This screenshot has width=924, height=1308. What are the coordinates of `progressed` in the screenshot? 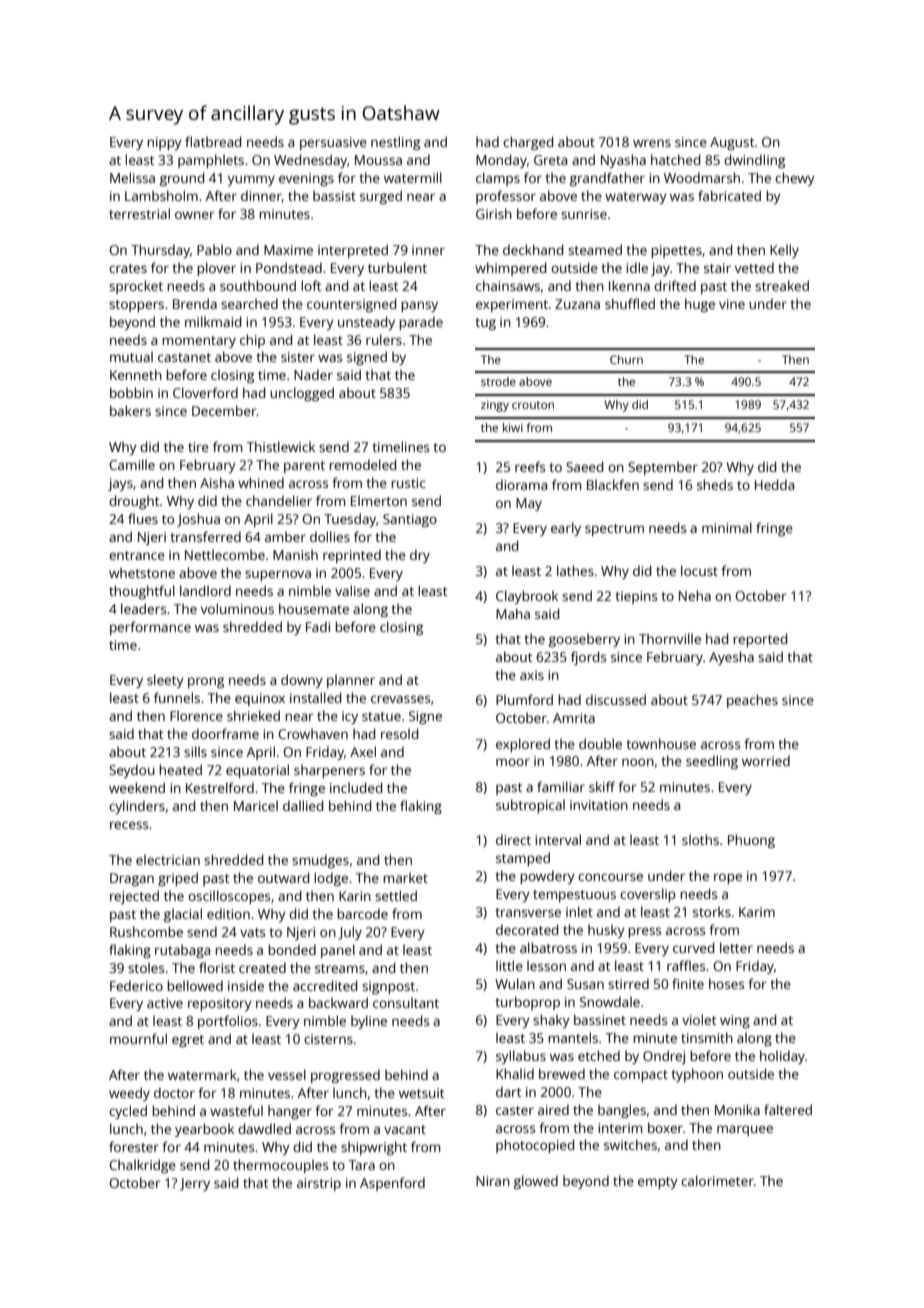 It's located at (345, 1076).
